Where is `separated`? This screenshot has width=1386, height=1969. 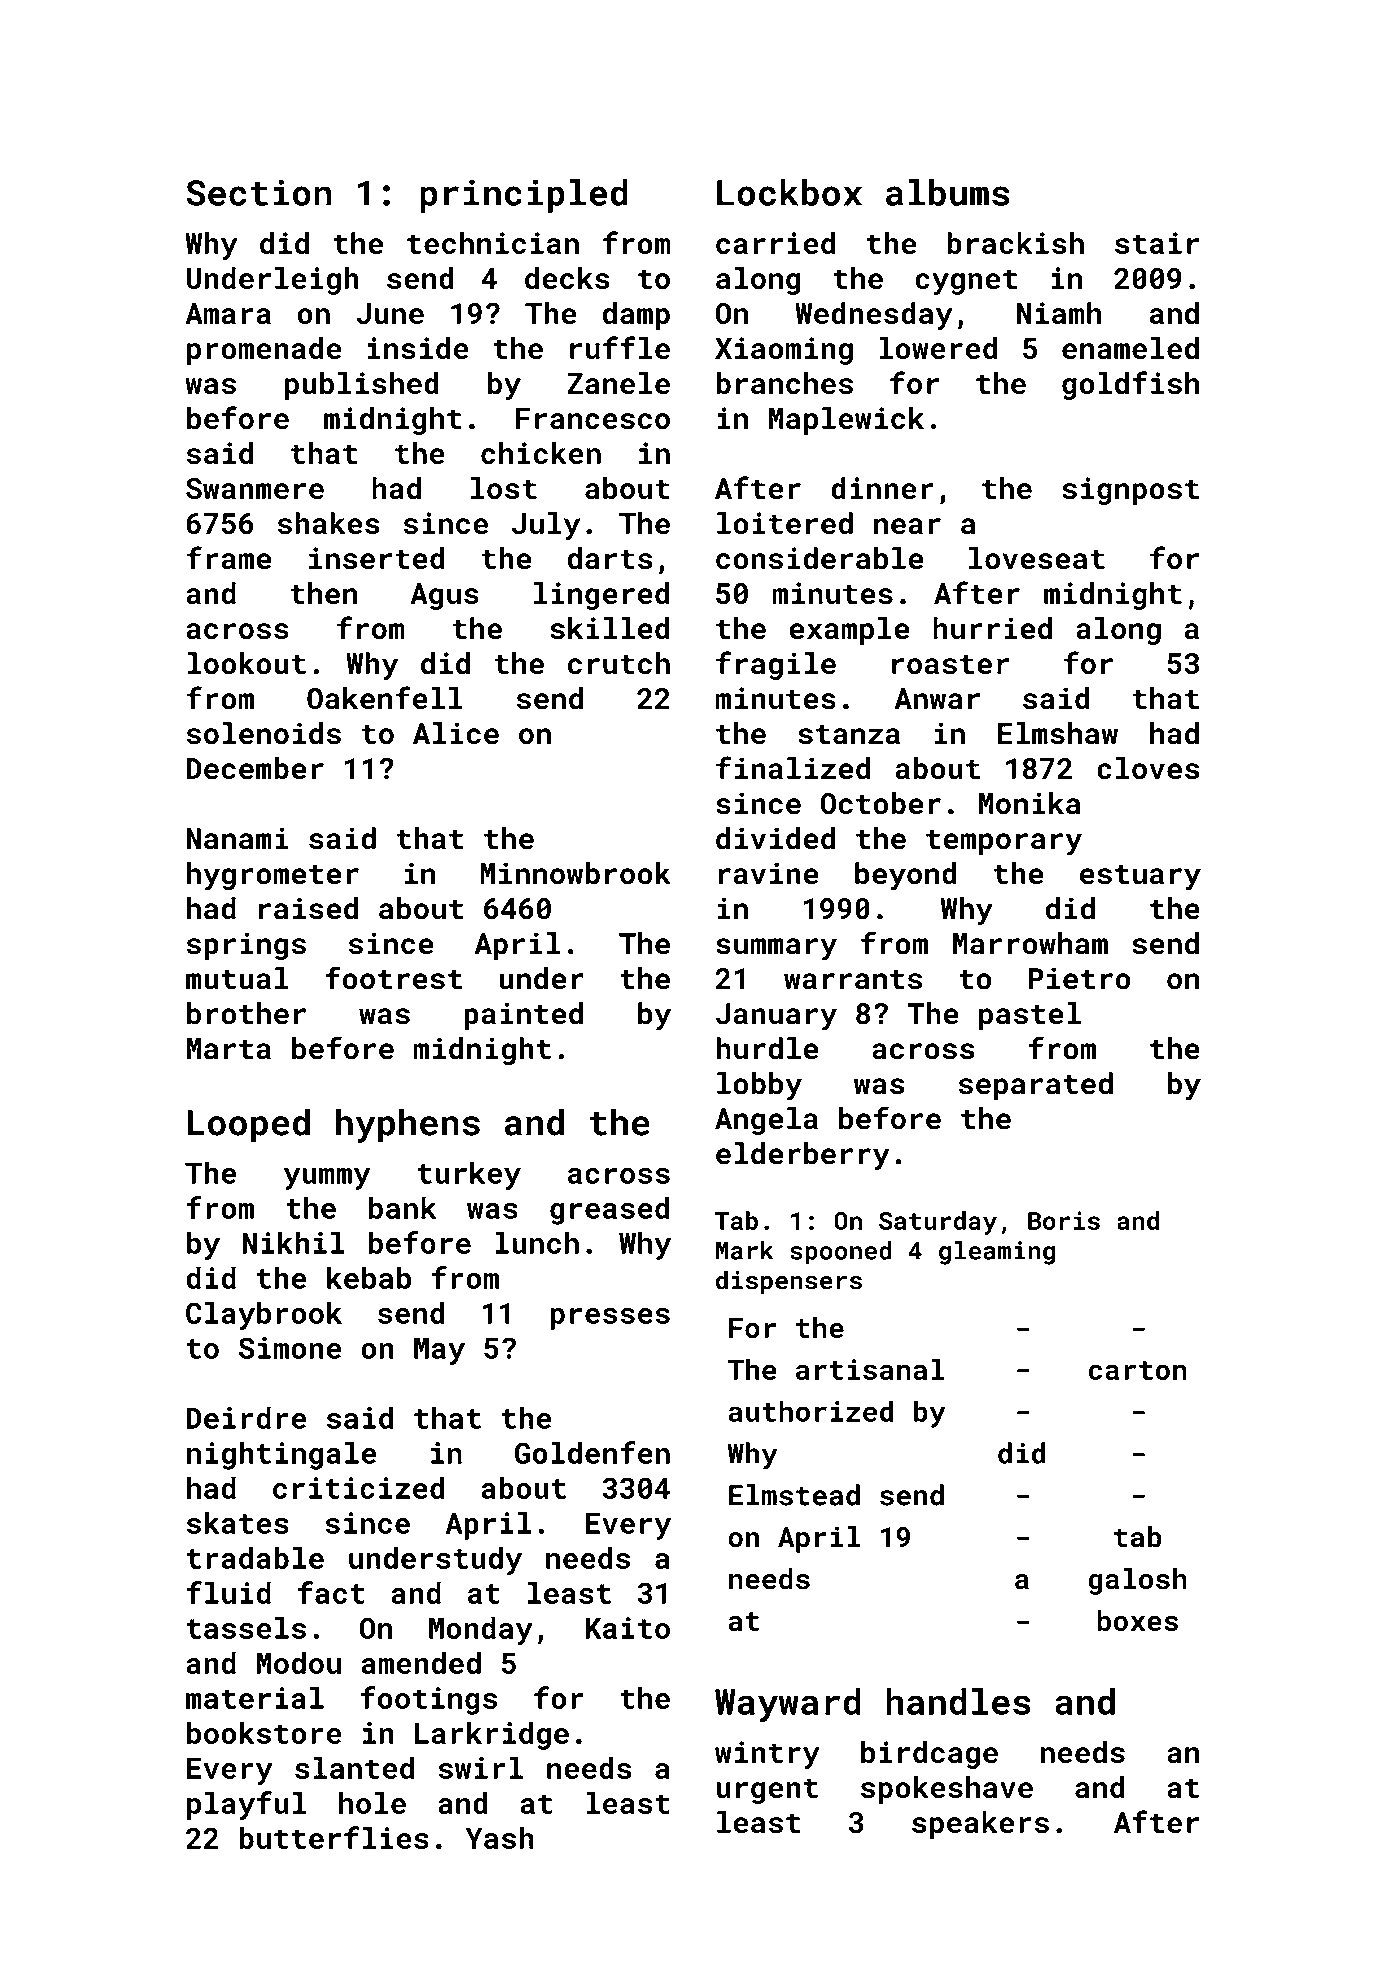
separated is located at coordinates (1036, 1086).
